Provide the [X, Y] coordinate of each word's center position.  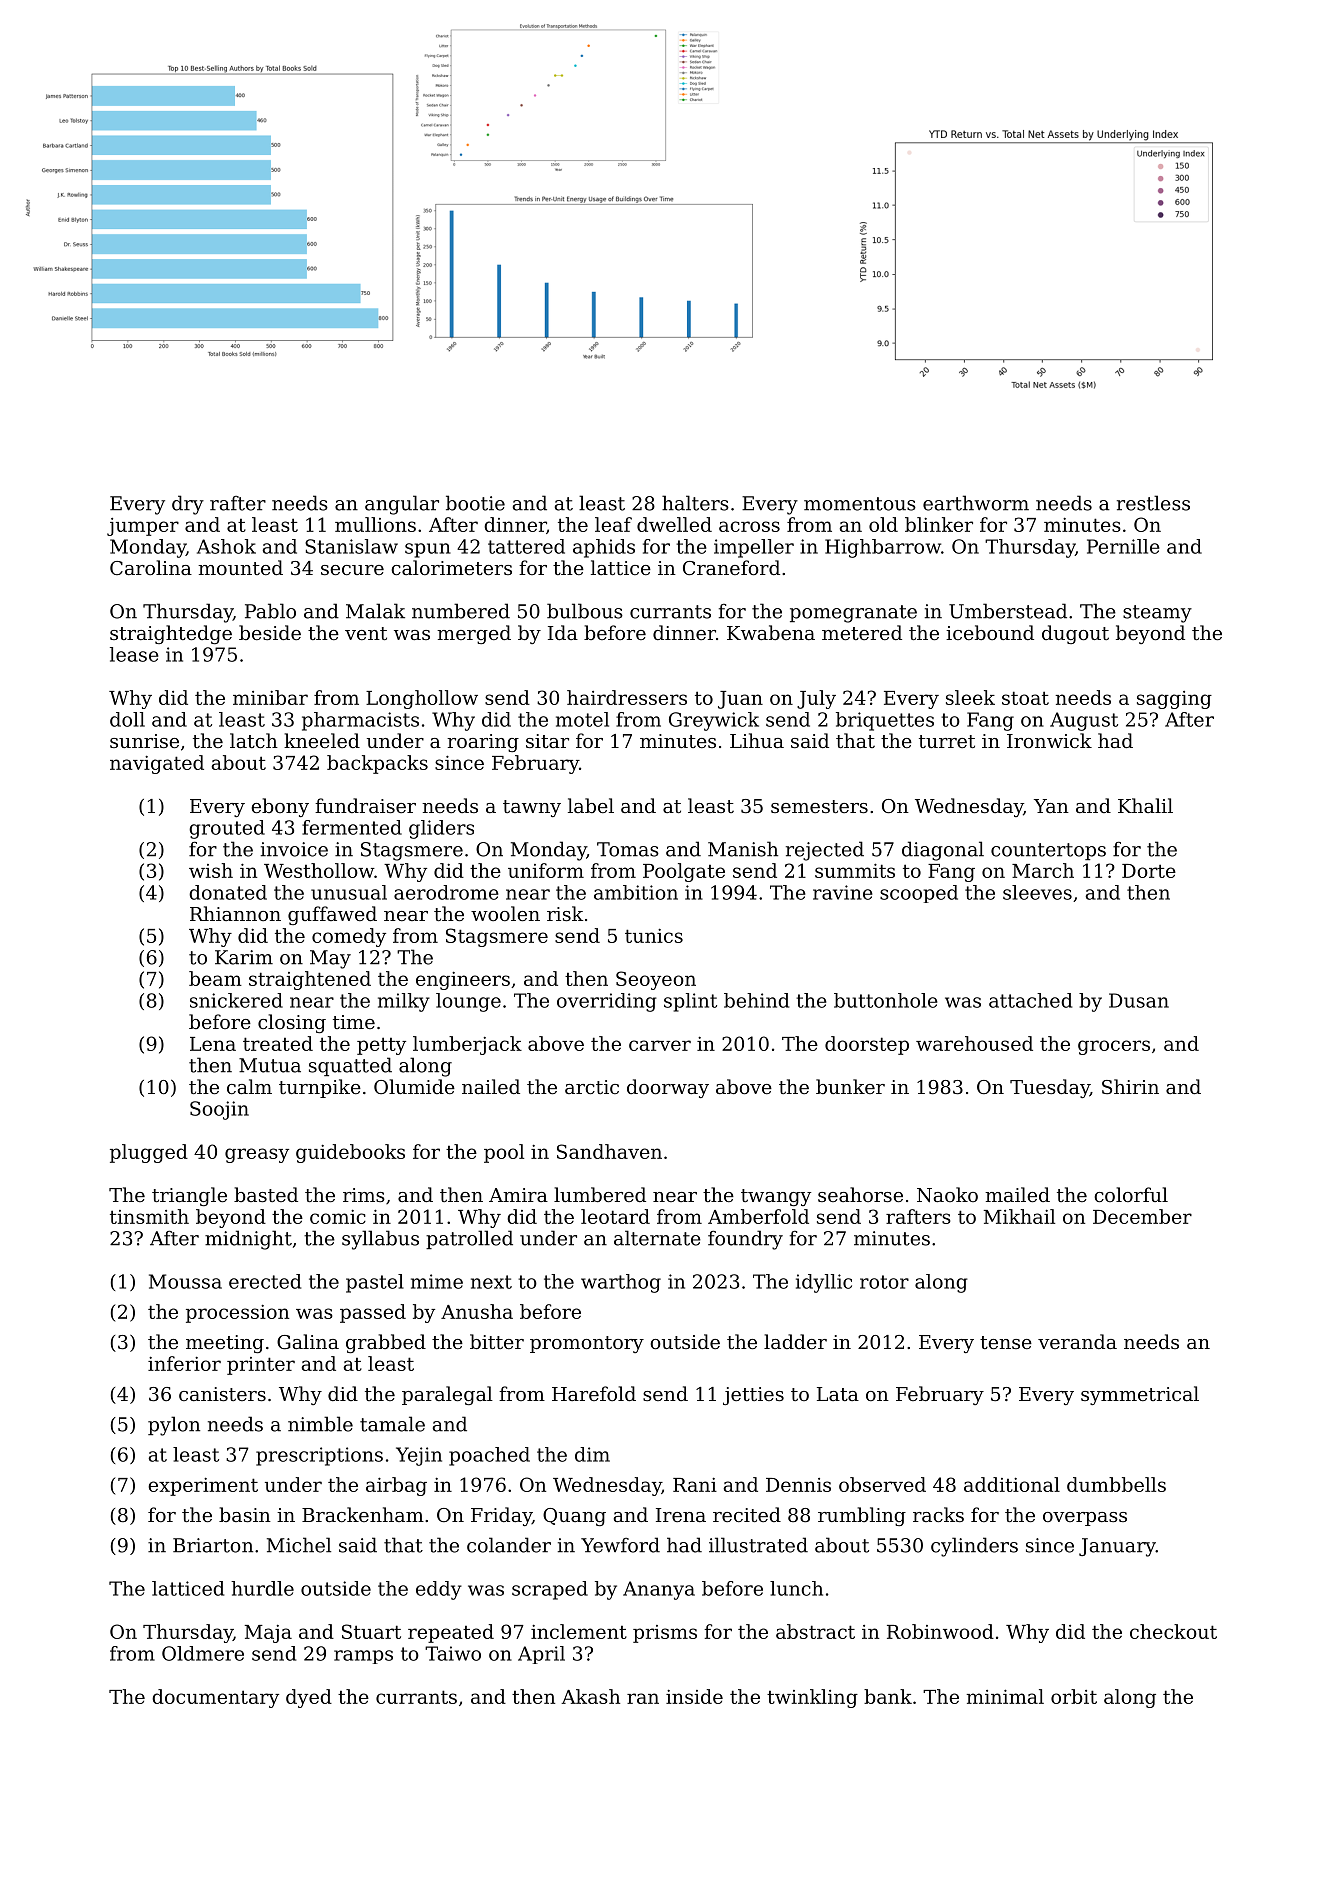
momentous [860, 504]
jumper [143, 527]
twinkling [812, 1698]
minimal [1005, 1696]
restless [1153, 503]
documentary [215, 1698]
